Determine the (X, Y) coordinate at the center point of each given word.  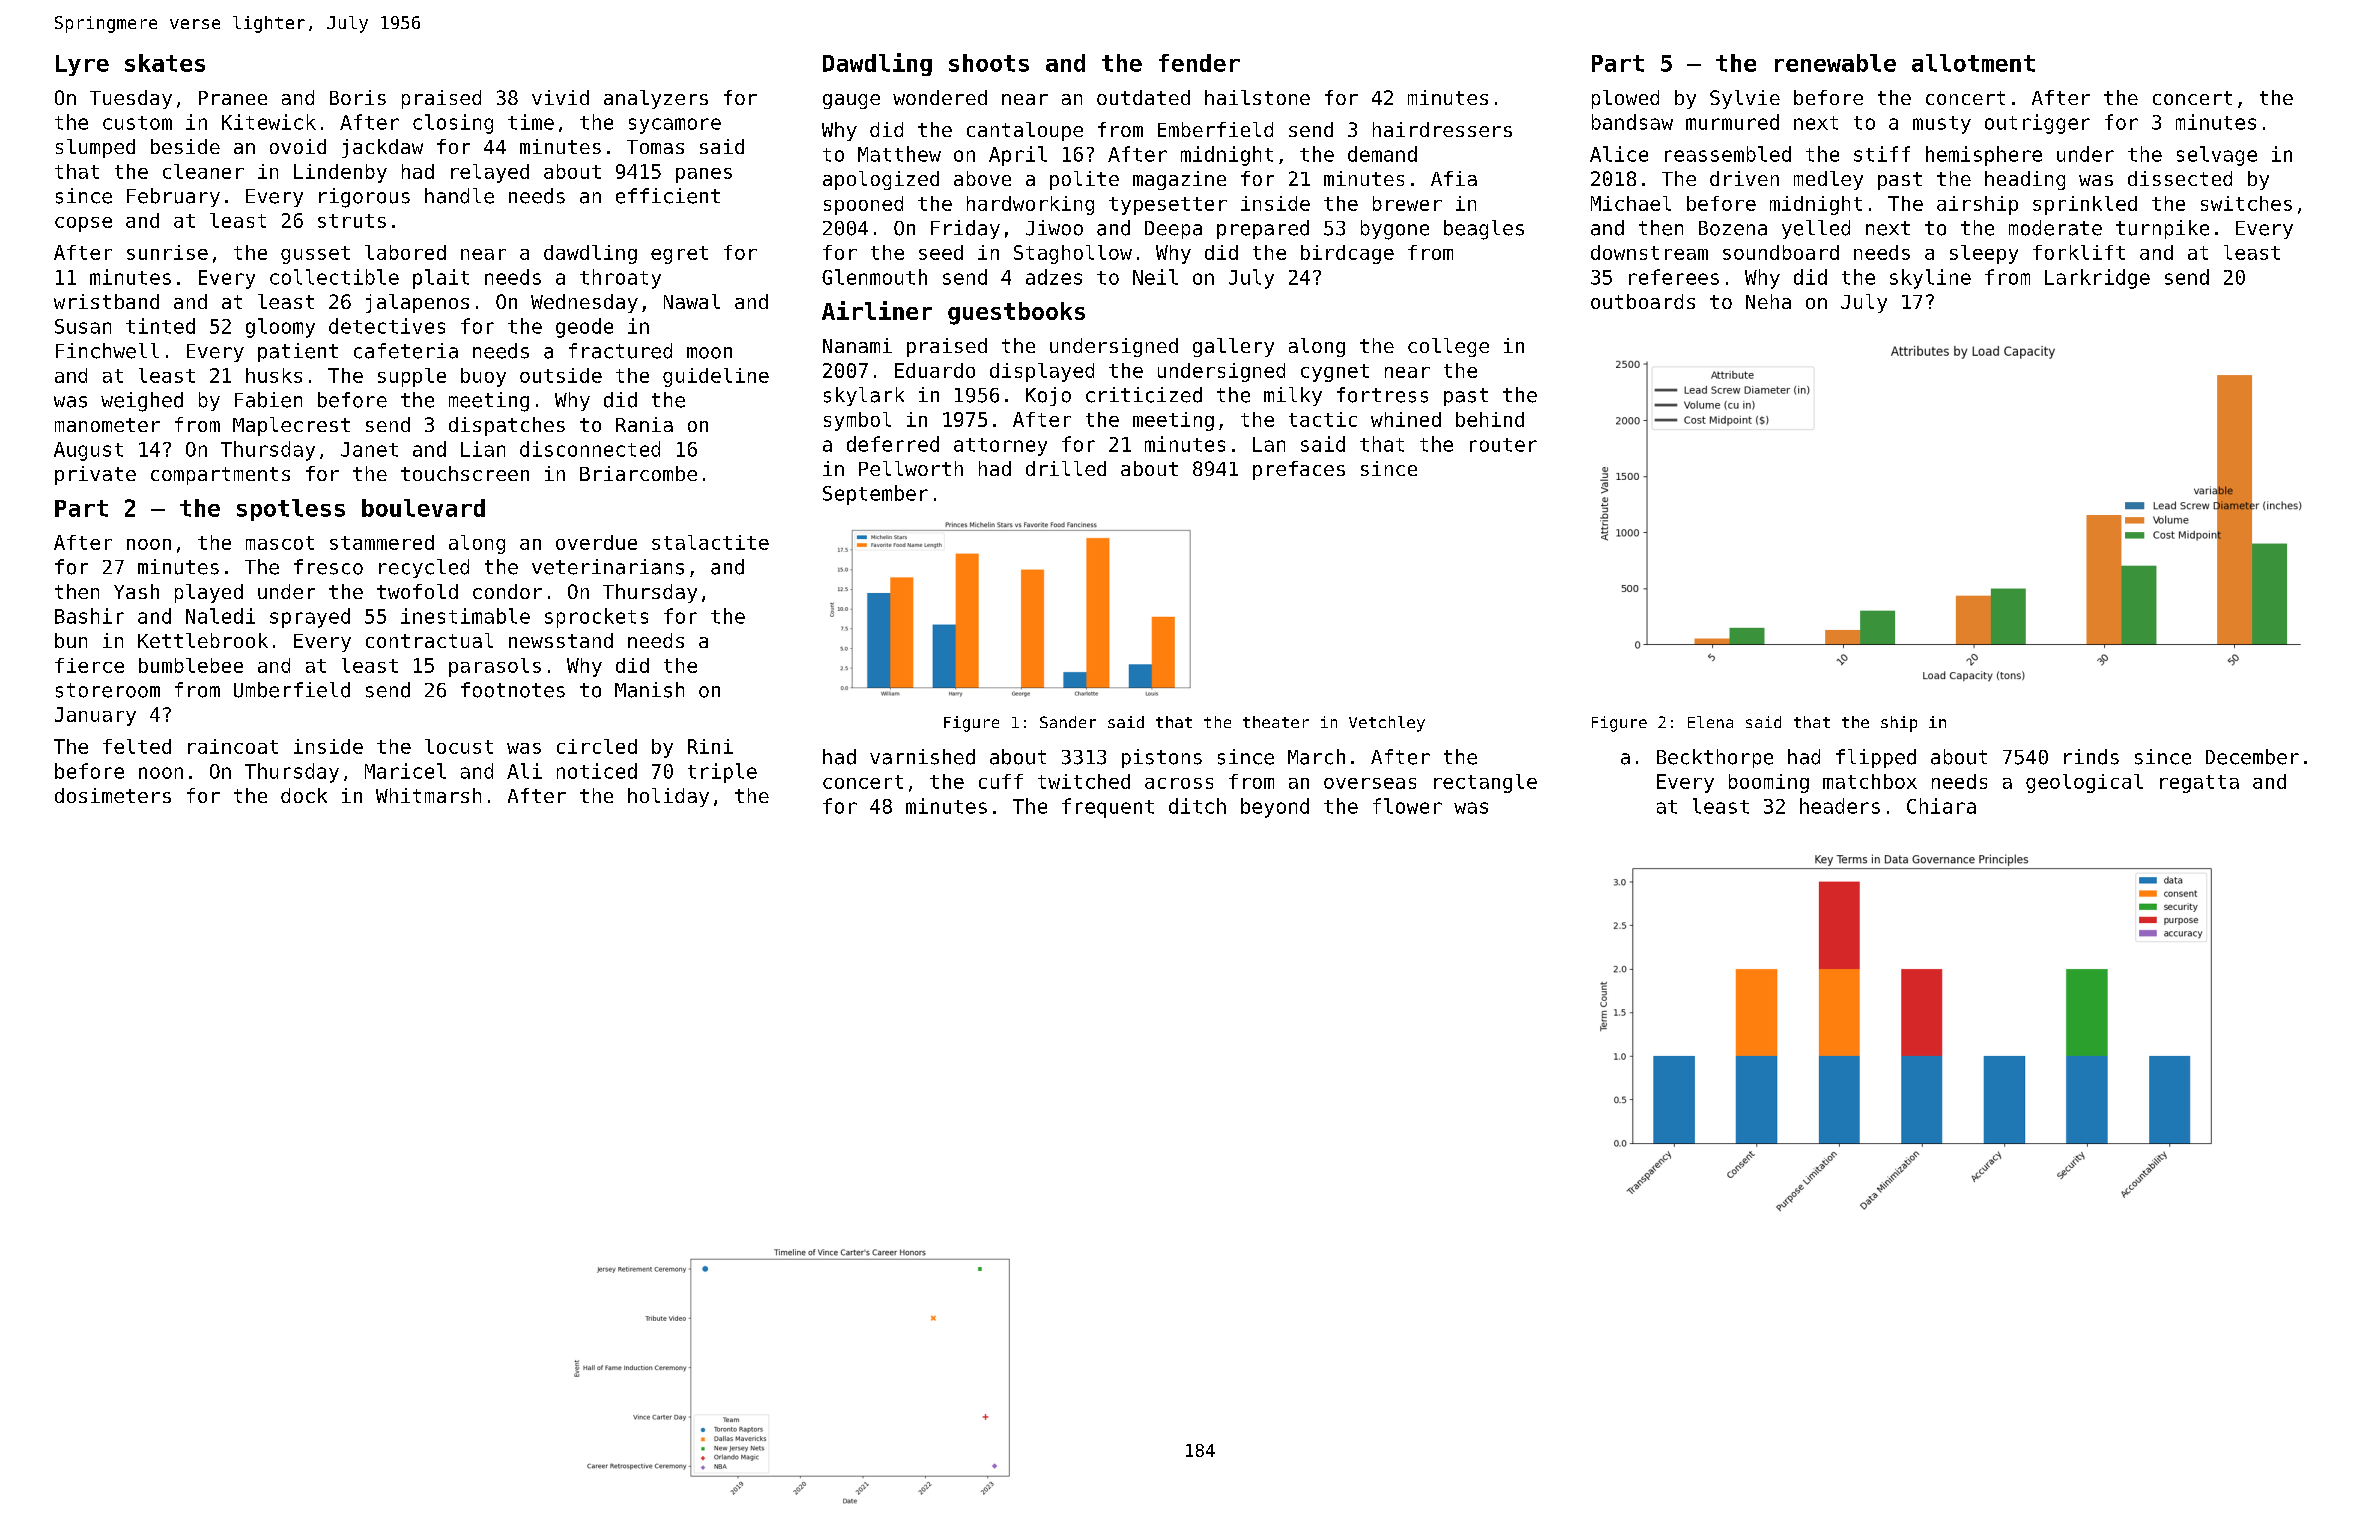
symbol (857, 421)
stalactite (710, 542)
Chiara (1941, 806)
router (1503, 445)
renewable (1835, 63)
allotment (1973, 63)
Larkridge (2097, 279)
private (95, 475)
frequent (1108, 808)
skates (165, 63)
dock (304, 795)
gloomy (280, 328)
